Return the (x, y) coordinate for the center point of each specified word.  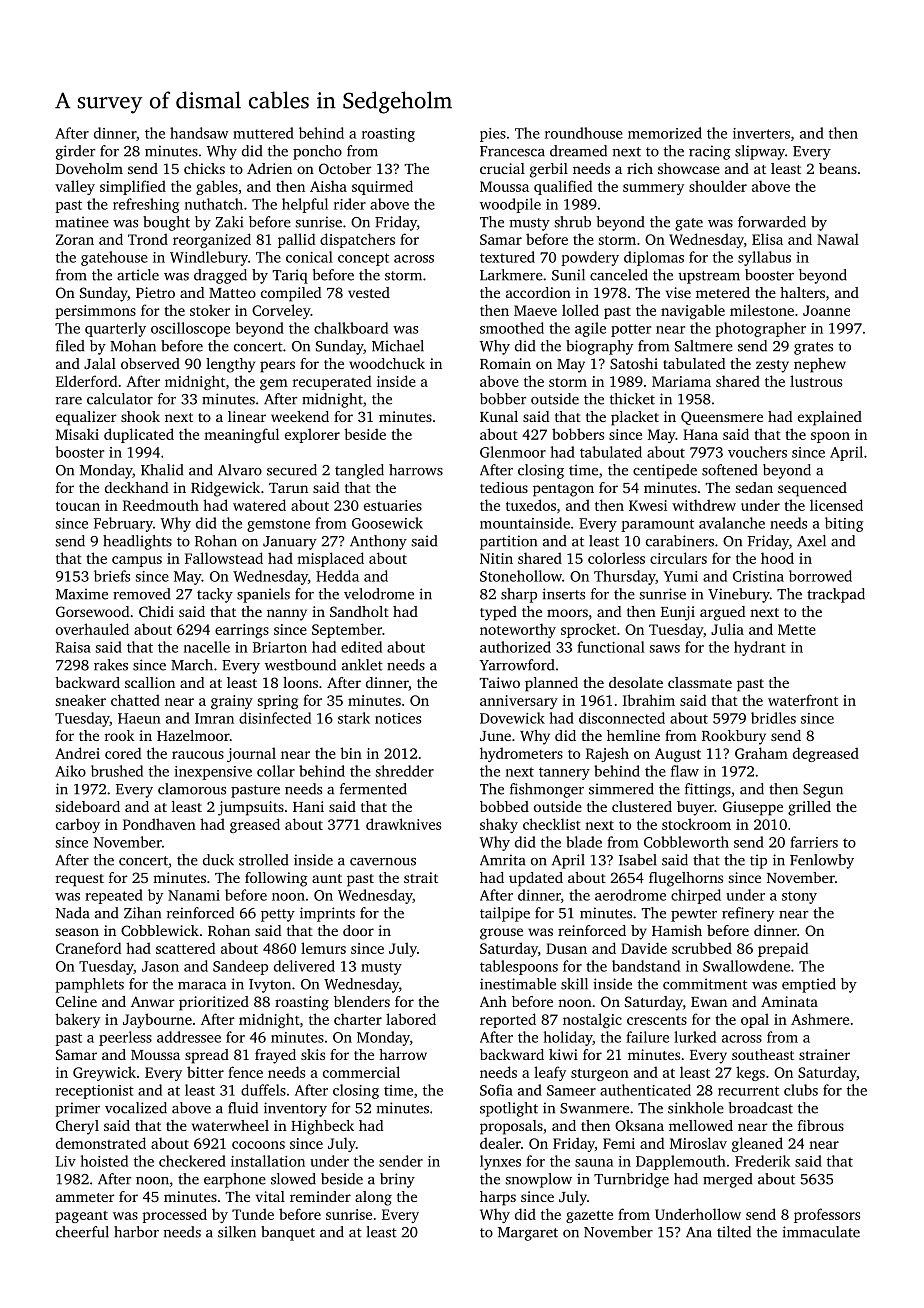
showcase (689, 168)
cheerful (82, 1232)
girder (76, 152)
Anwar (153, 1001)
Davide (644, 948)
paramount (657, 525)
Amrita (503, 860)
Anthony (378, 542)
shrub (573, 222)
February (123, 524)
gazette (589, 1216)
